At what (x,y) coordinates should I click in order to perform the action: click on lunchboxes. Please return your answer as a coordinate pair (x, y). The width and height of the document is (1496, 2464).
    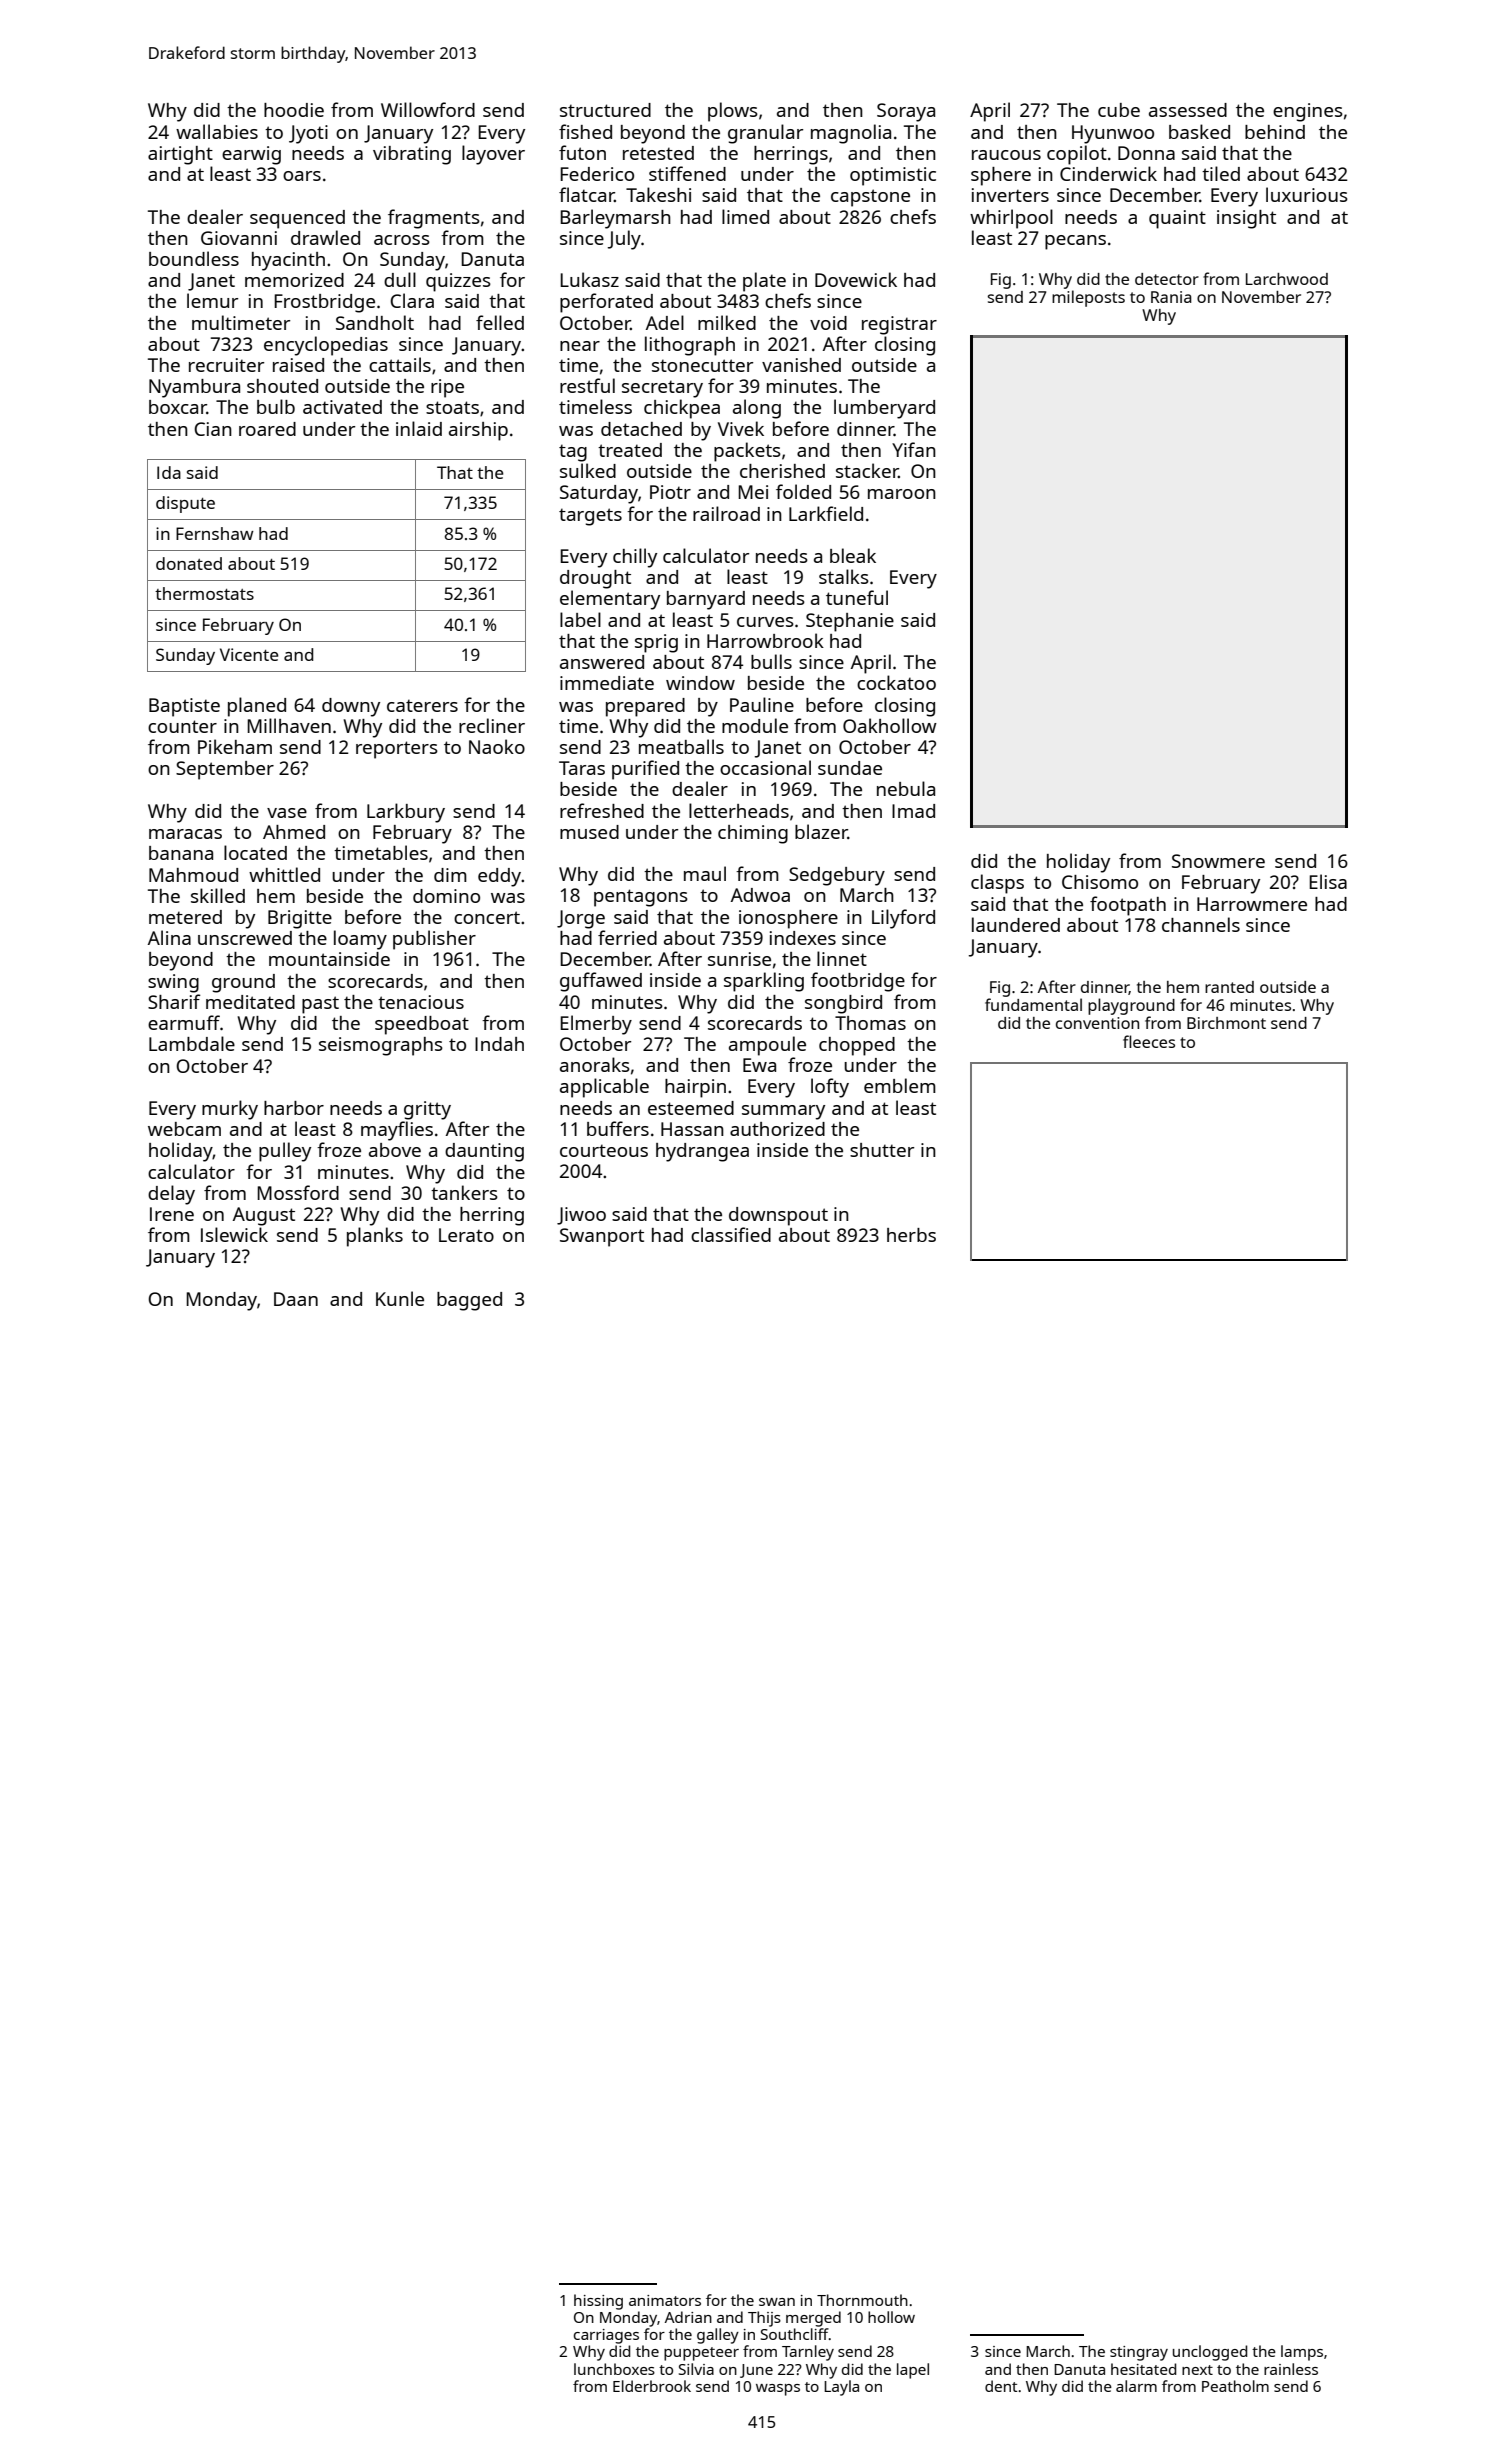
    Looking at the image, I should click on (614, 2369).
